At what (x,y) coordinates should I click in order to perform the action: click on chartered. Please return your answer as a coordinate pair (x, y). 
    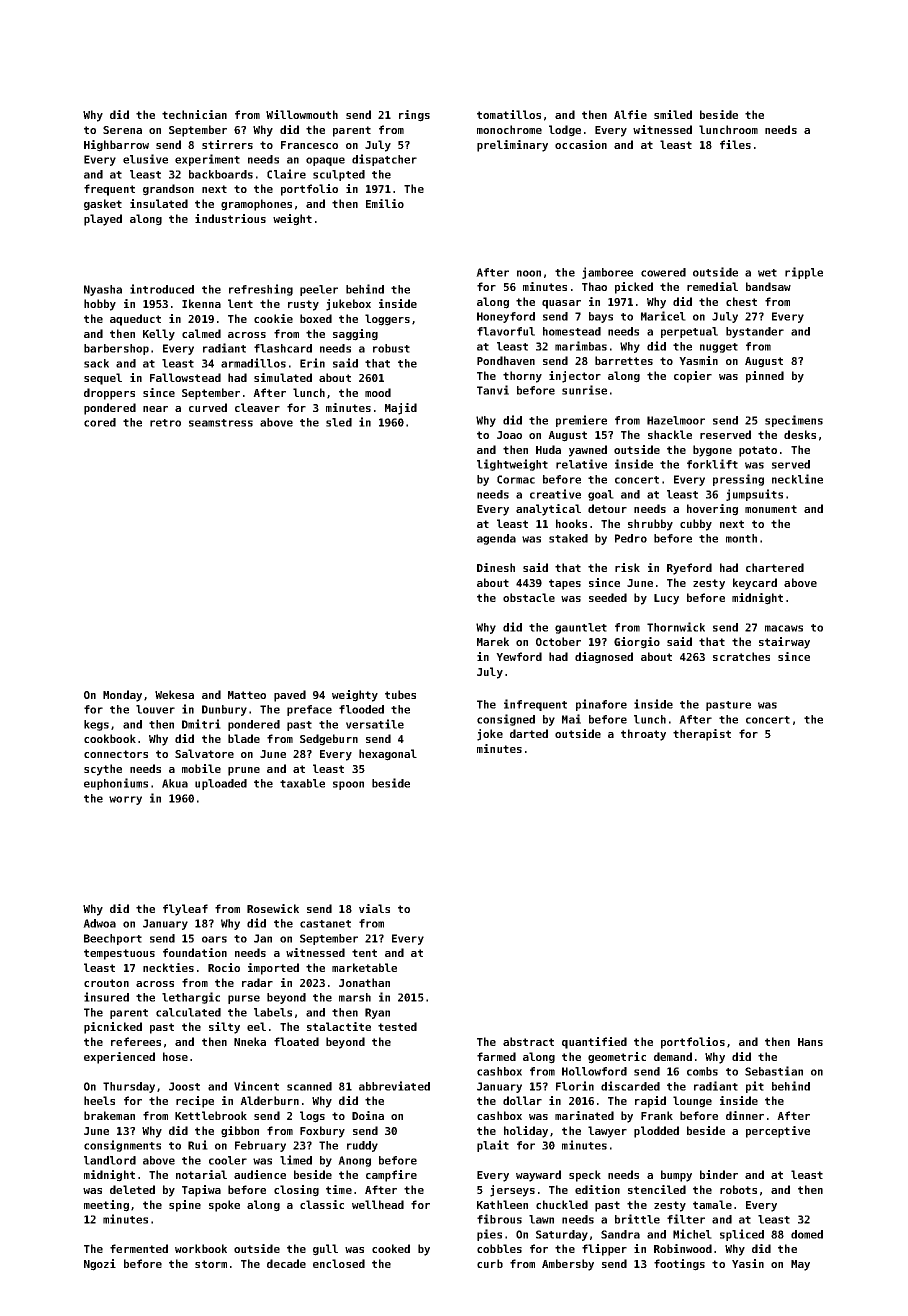
    Looking at the image, I should click on (775, 567).
